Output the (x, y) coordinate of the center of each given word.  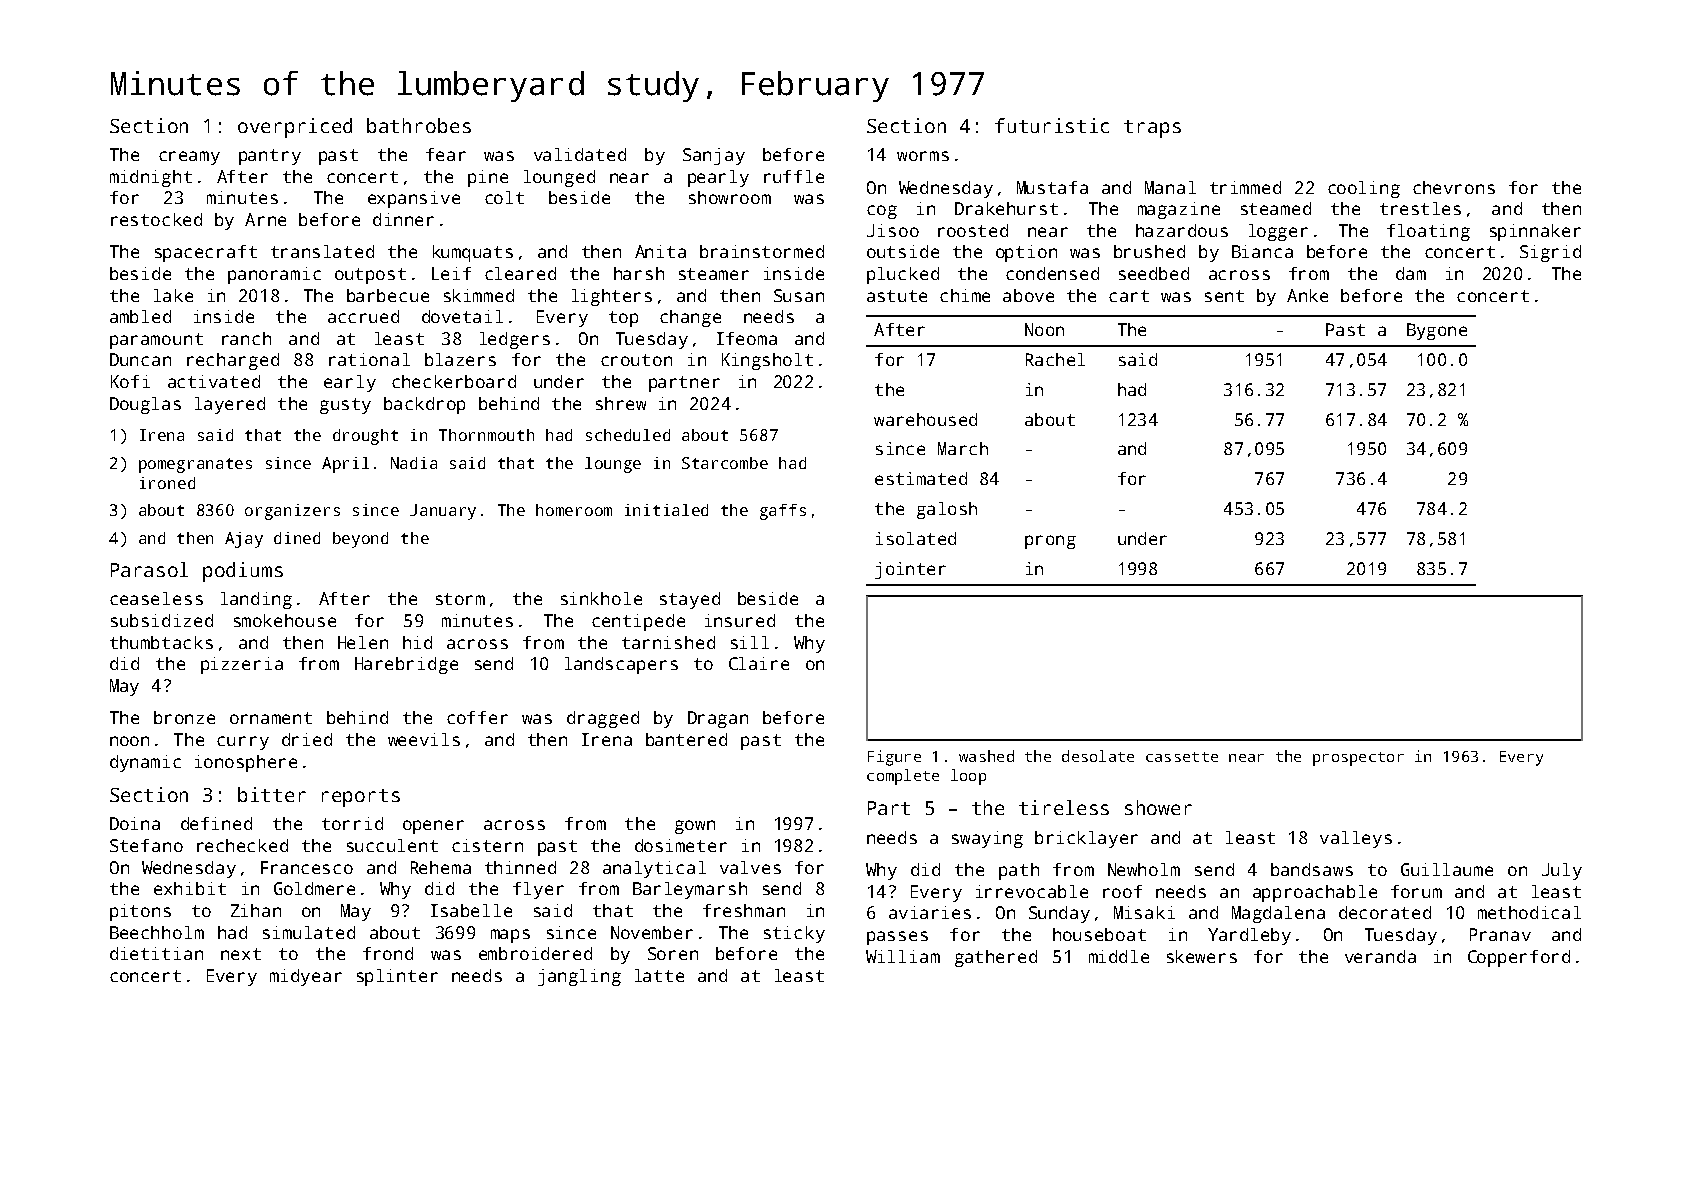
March (963, 448)
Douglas (145, 405)
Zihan (256, 910)
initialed (666, 510)
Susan (799, 295)
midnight (151, 178)
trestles (1420, 208)
